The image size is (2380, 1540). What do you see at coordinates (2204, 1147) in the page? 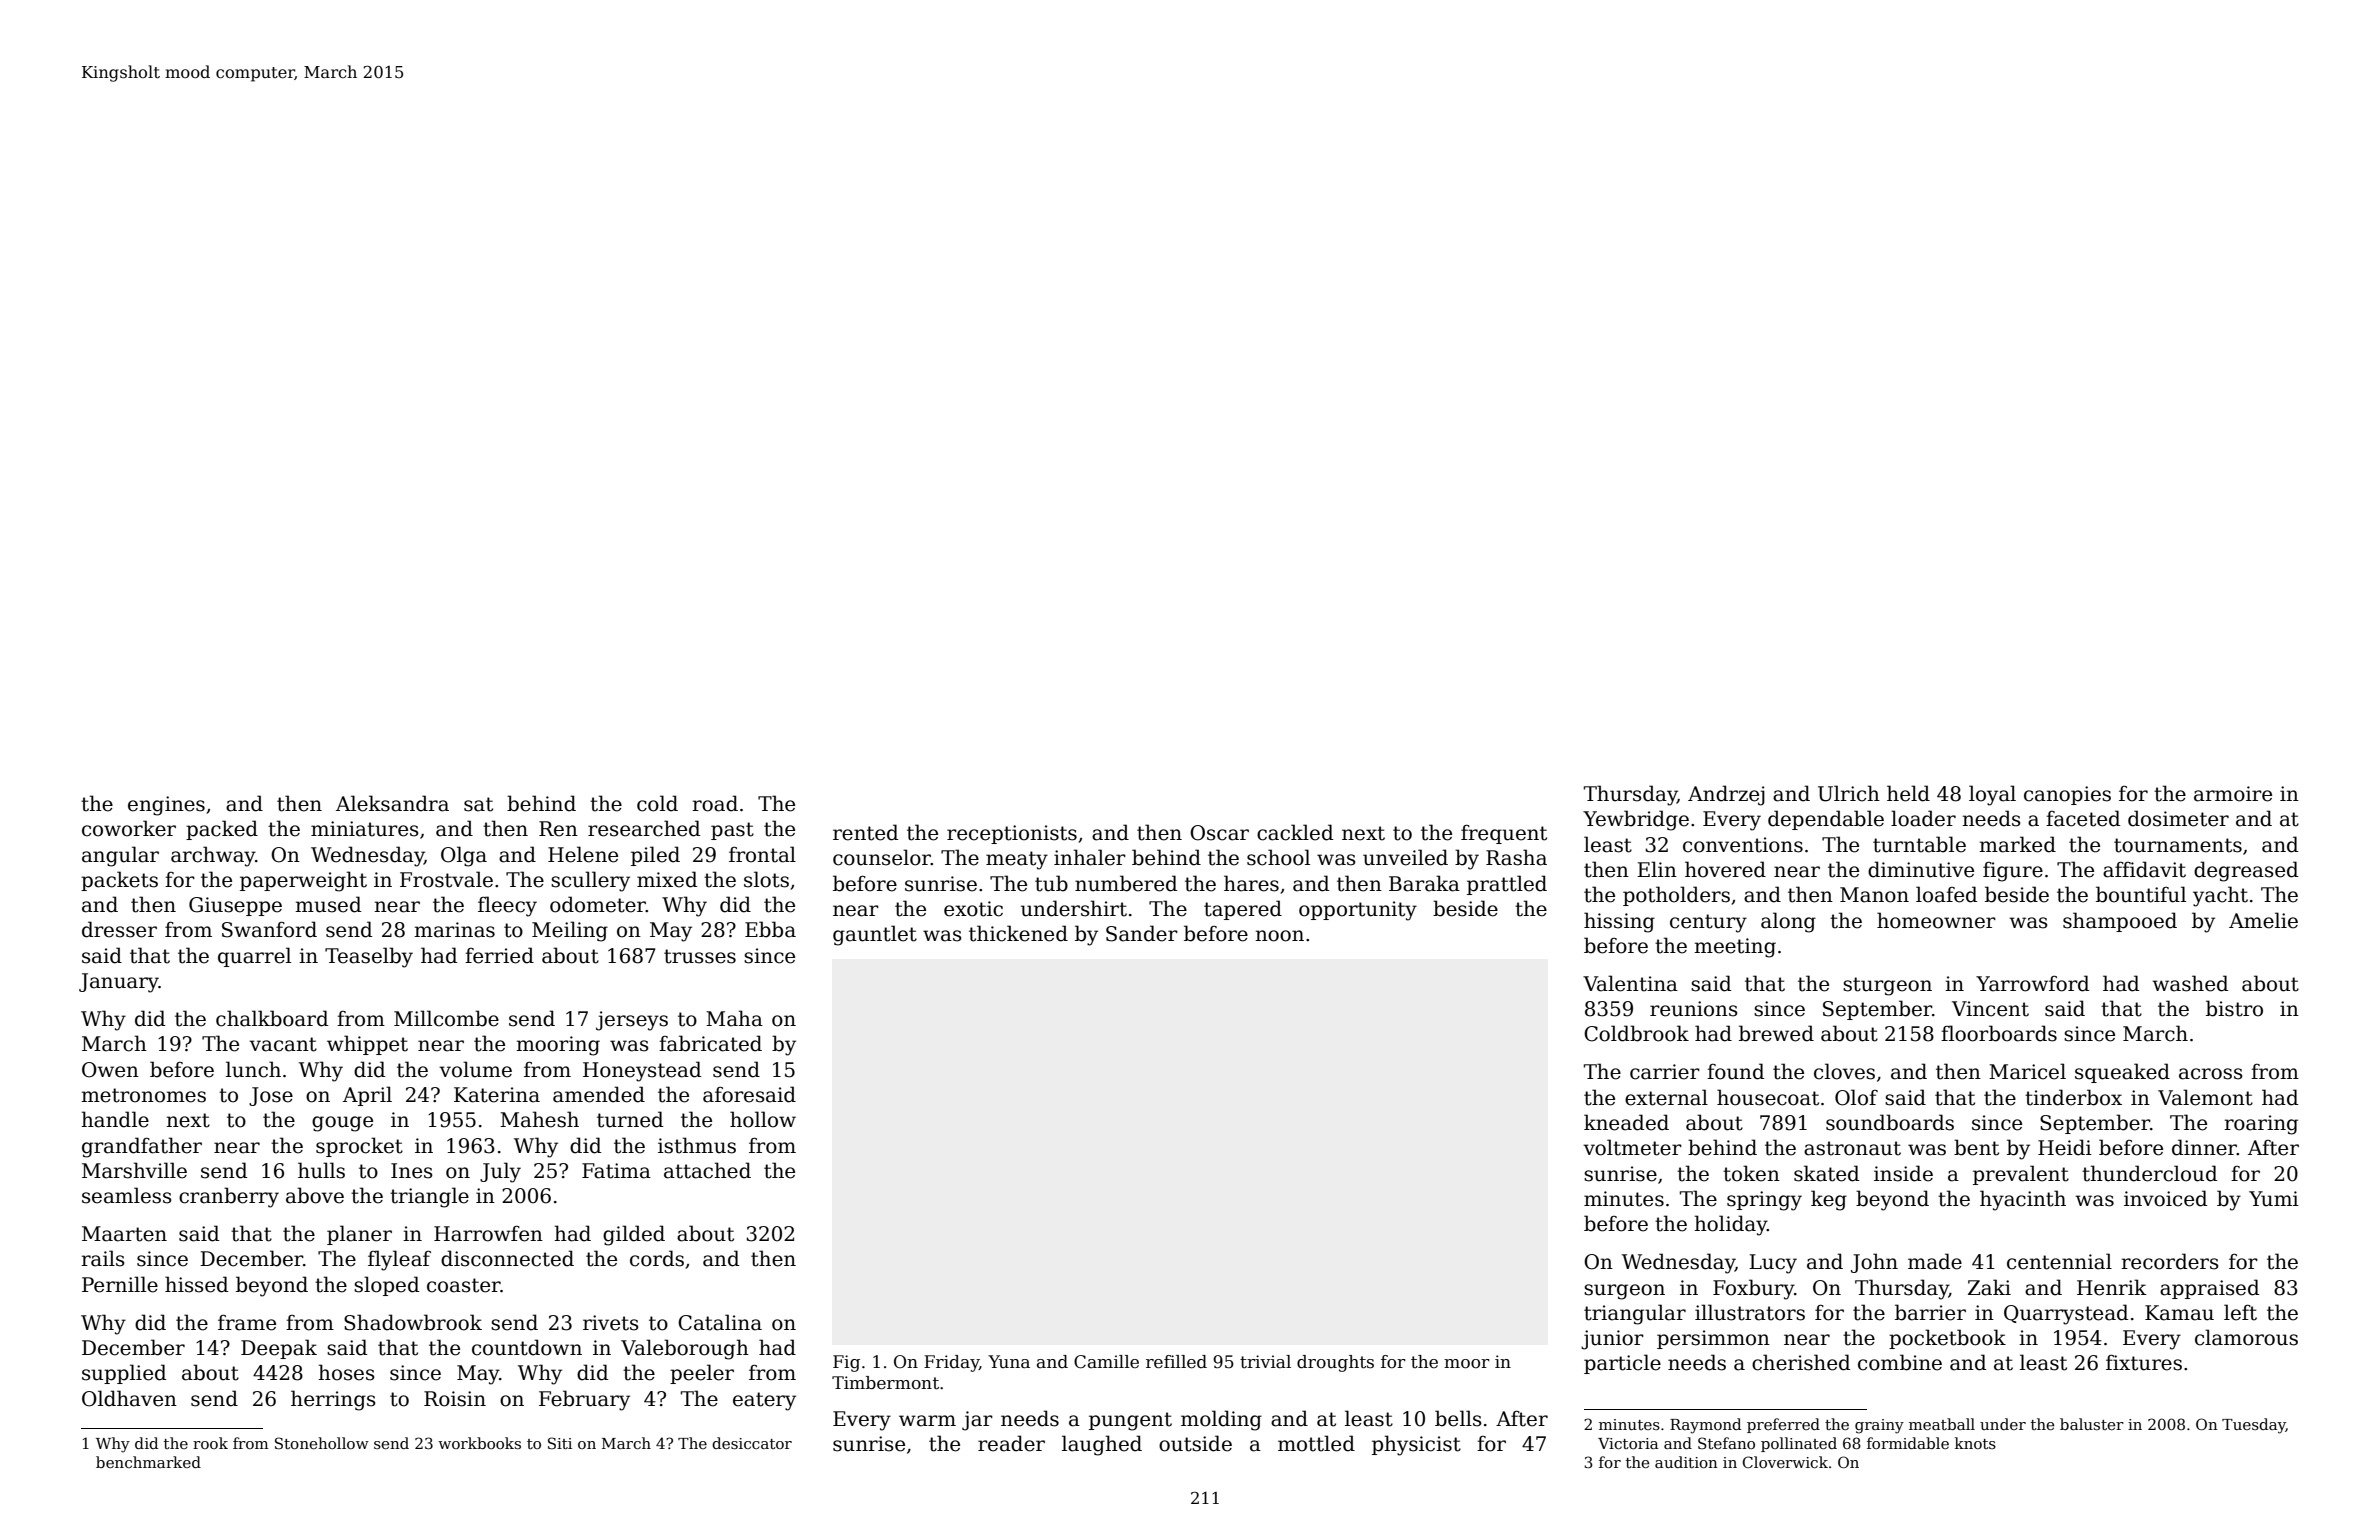
I see `dinner` at bounding box center [2204, 1147].
